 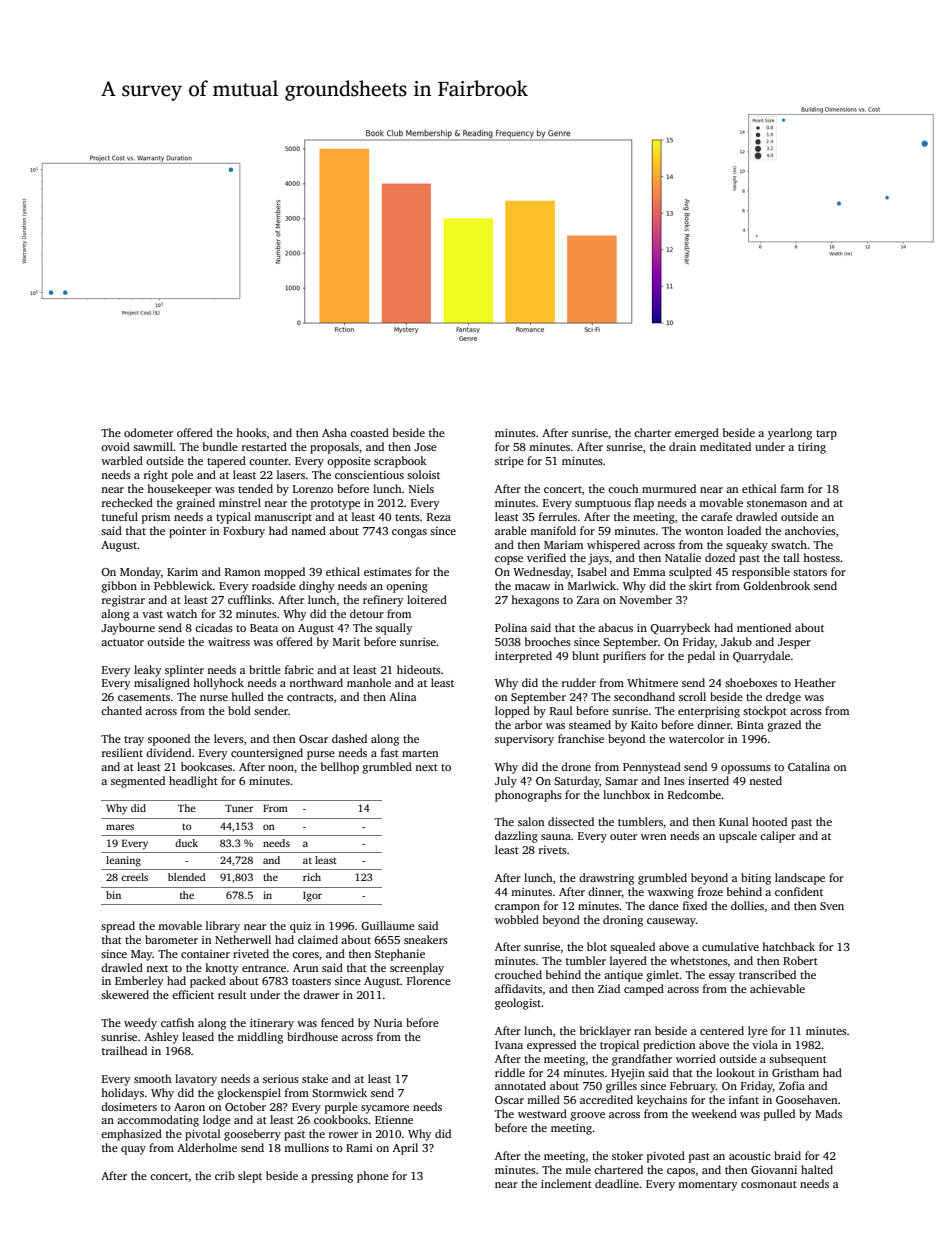 I want to click on coasted, so click(x=369, y=432).
